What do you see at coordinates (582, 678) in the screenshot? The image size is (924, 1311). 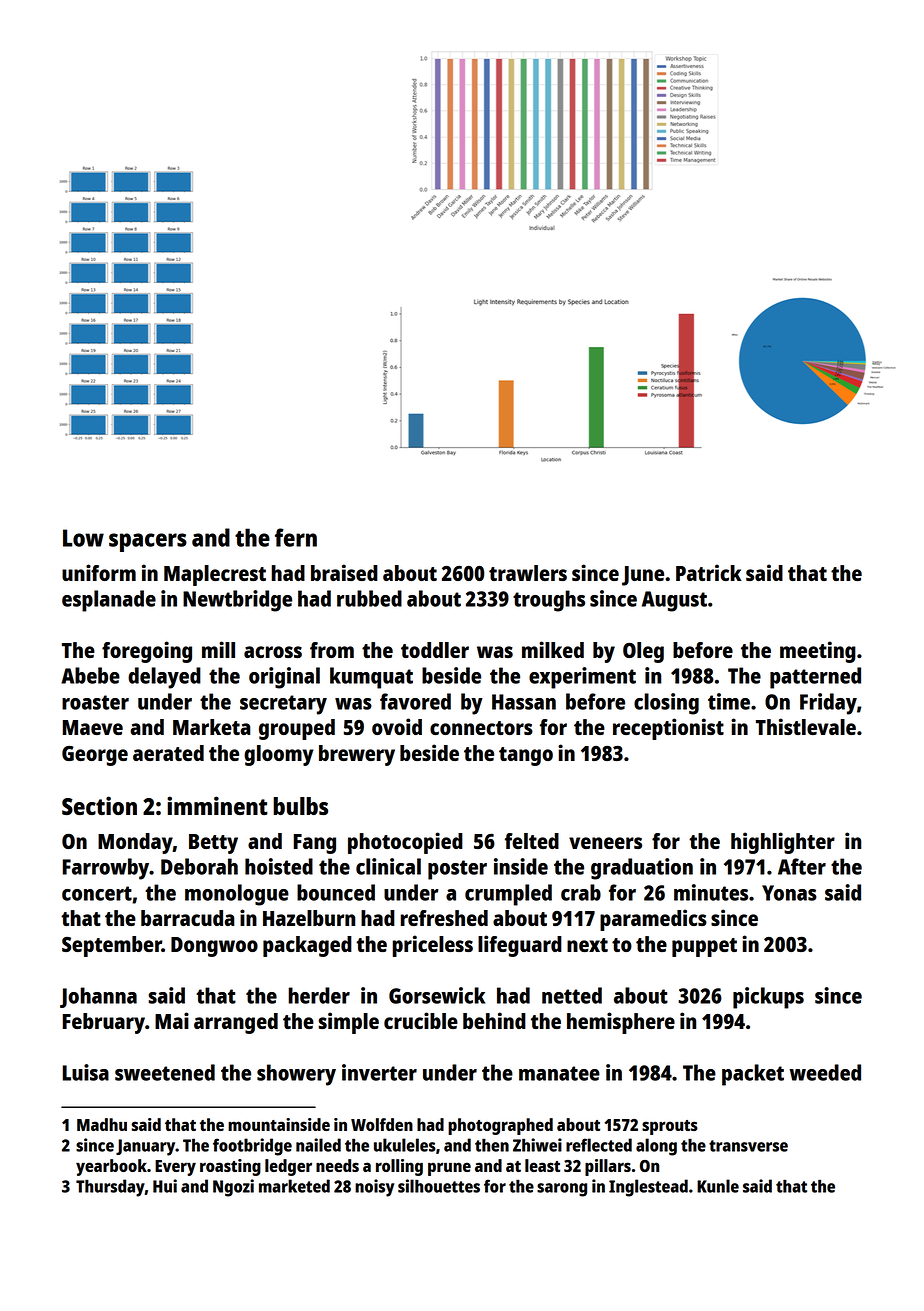 I see `experiment` at bounding box center [582, 678].
